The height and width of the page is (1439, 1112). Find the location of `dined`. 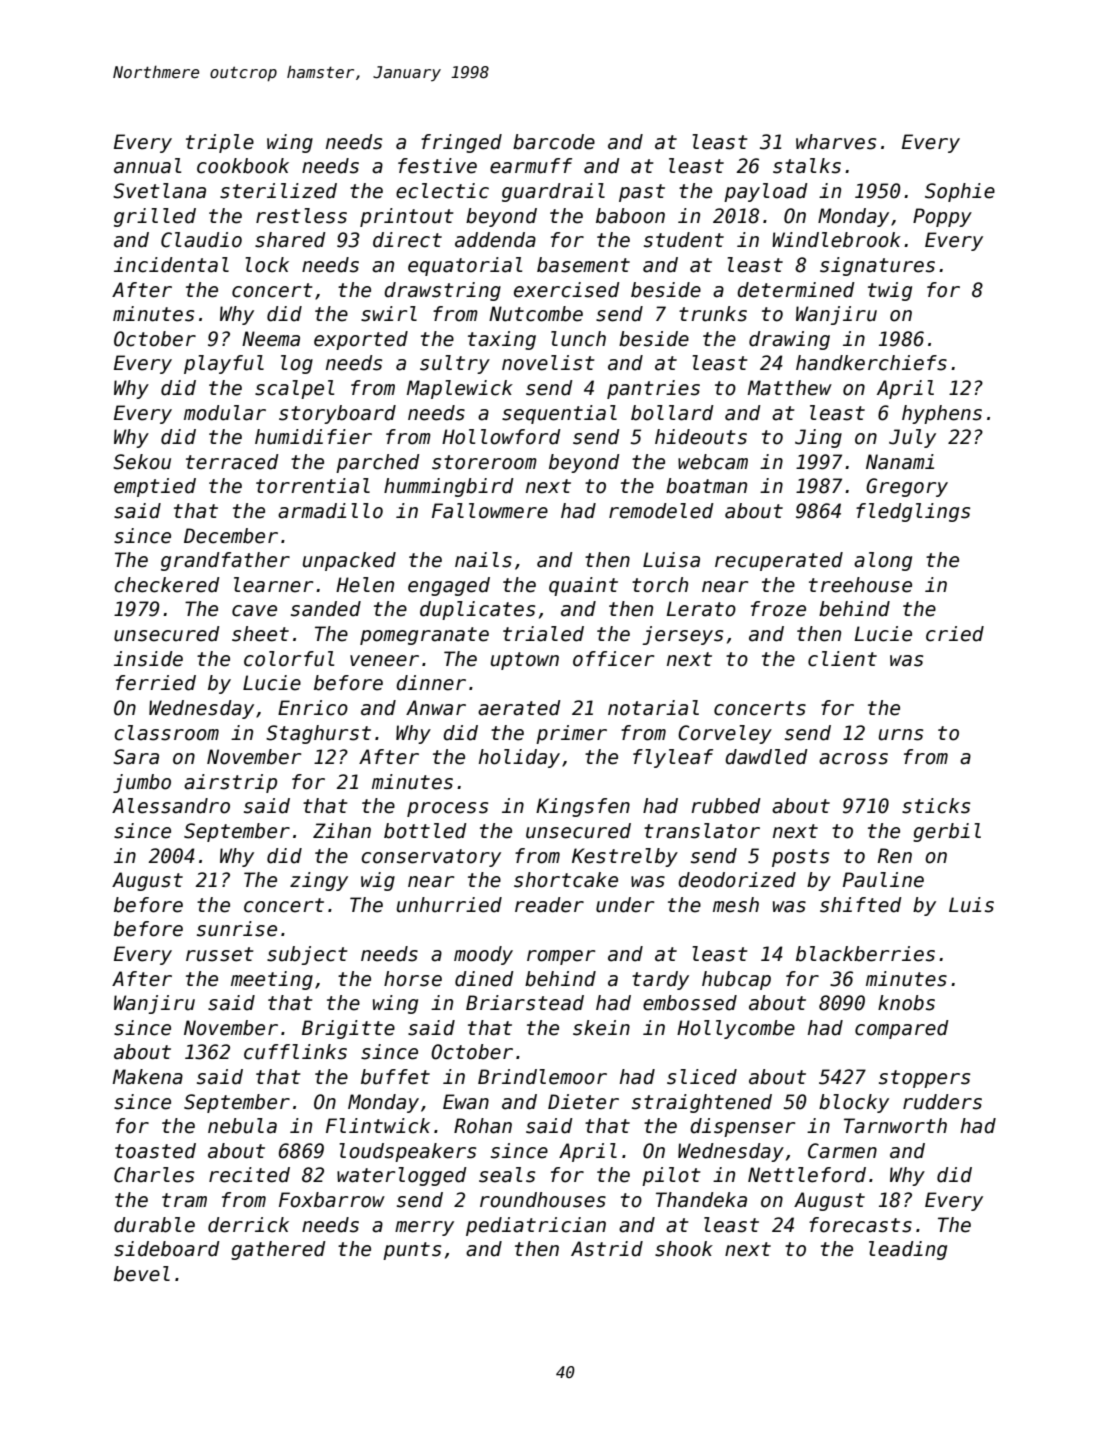

dined is located at coordinates (484, 979).
